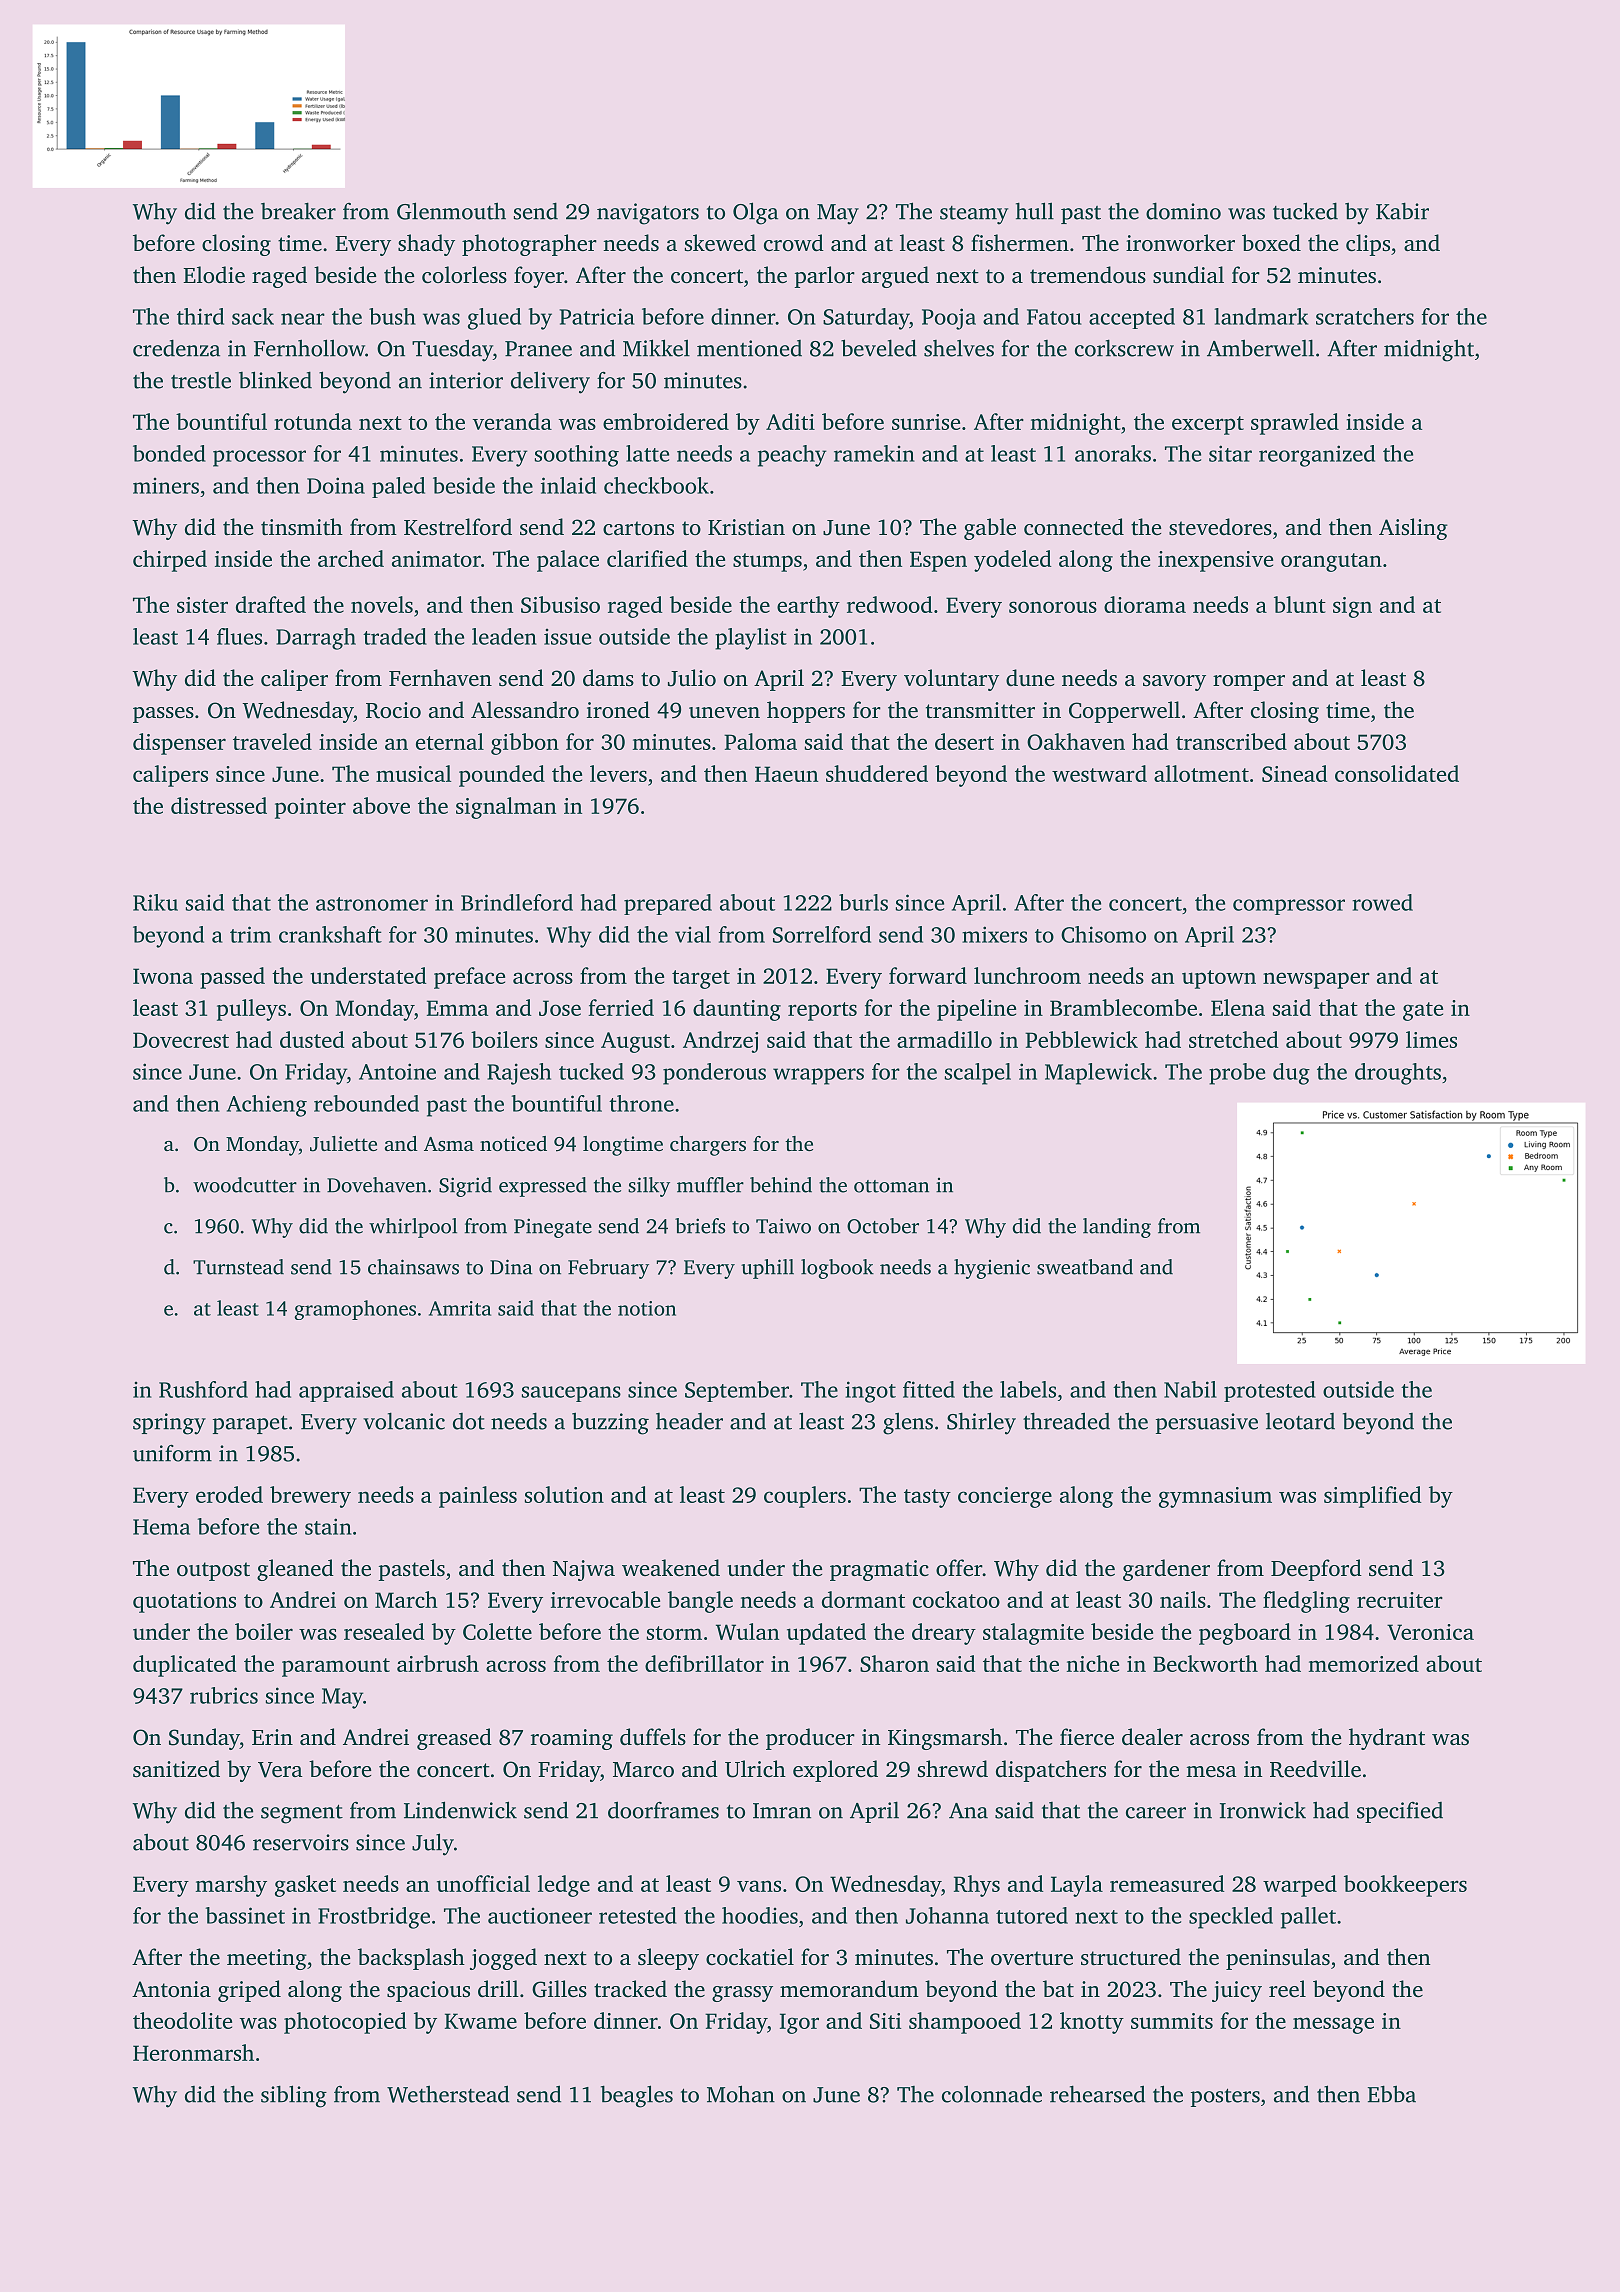 Image resolution: width=1620 pixels, height=2292 pixels. Describe the element at coordinates (469, 1421) in the screenshot. I see `dot` at that location.
